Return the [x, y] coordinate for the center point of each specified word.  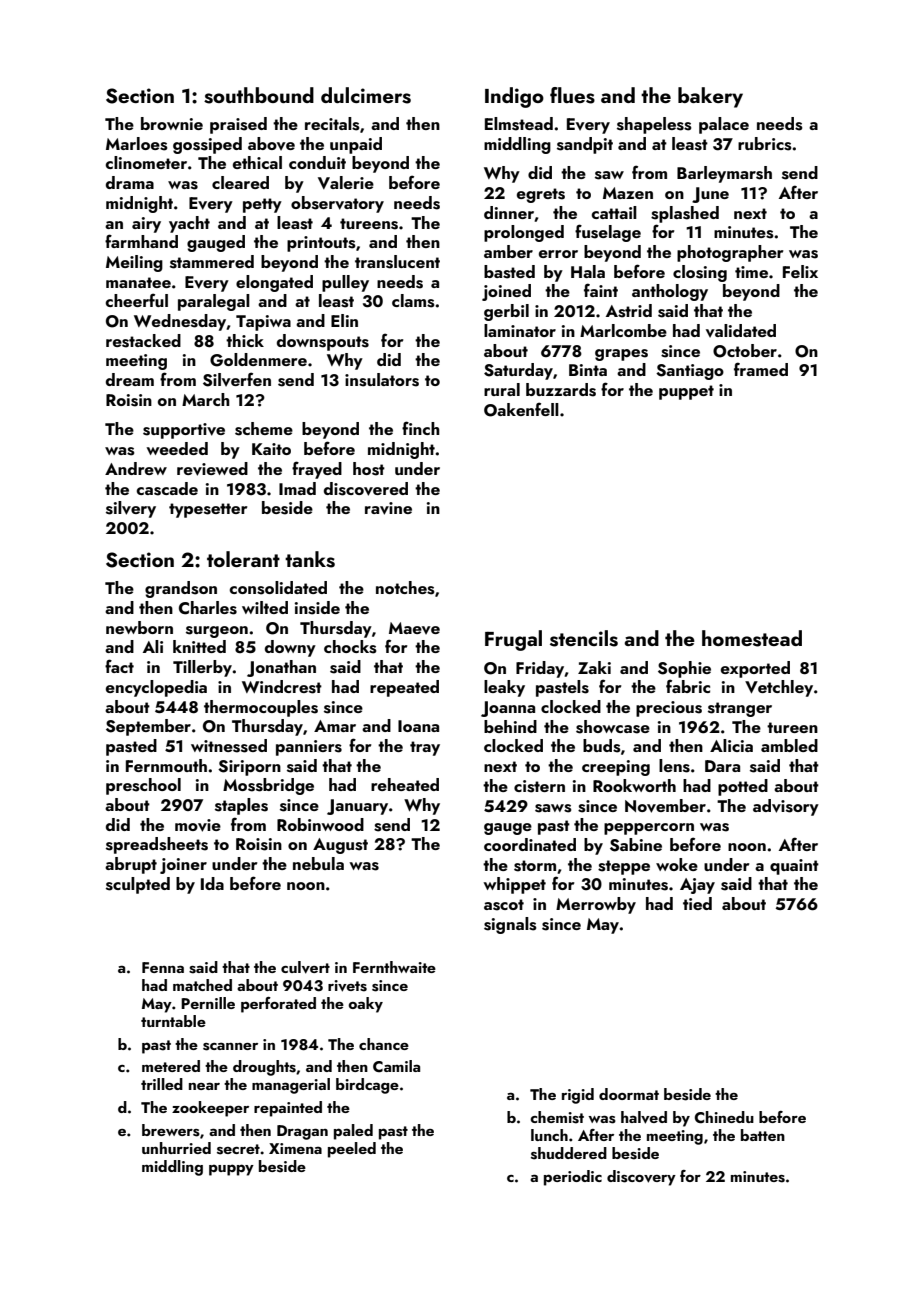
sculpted [138, 885]
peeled [352, 1150]
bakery [710, 97]
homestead [752, 638]
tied [697, 903]
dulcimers [366, 95]
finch [421, 428]
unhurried [176, 1148]
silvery [131, 509]
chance [384, 1044]
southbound [259, 95]
